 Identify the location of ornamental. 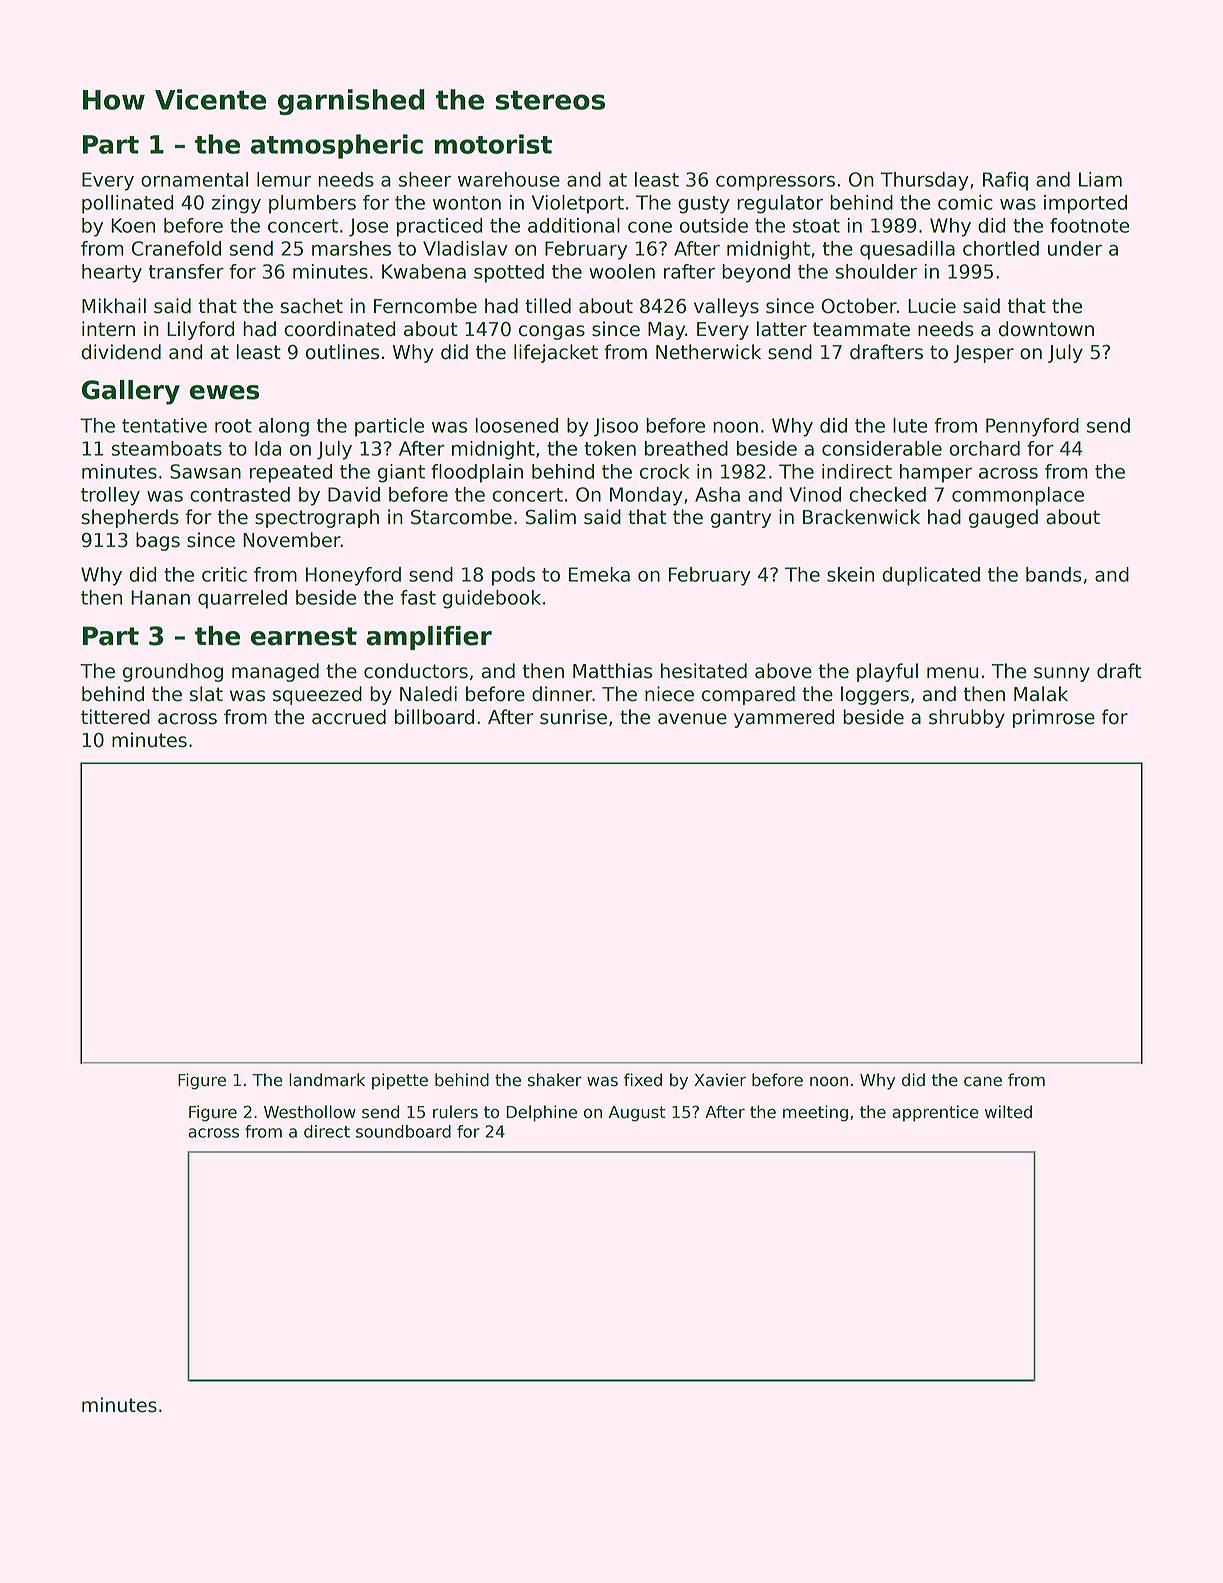
(194, 179).
